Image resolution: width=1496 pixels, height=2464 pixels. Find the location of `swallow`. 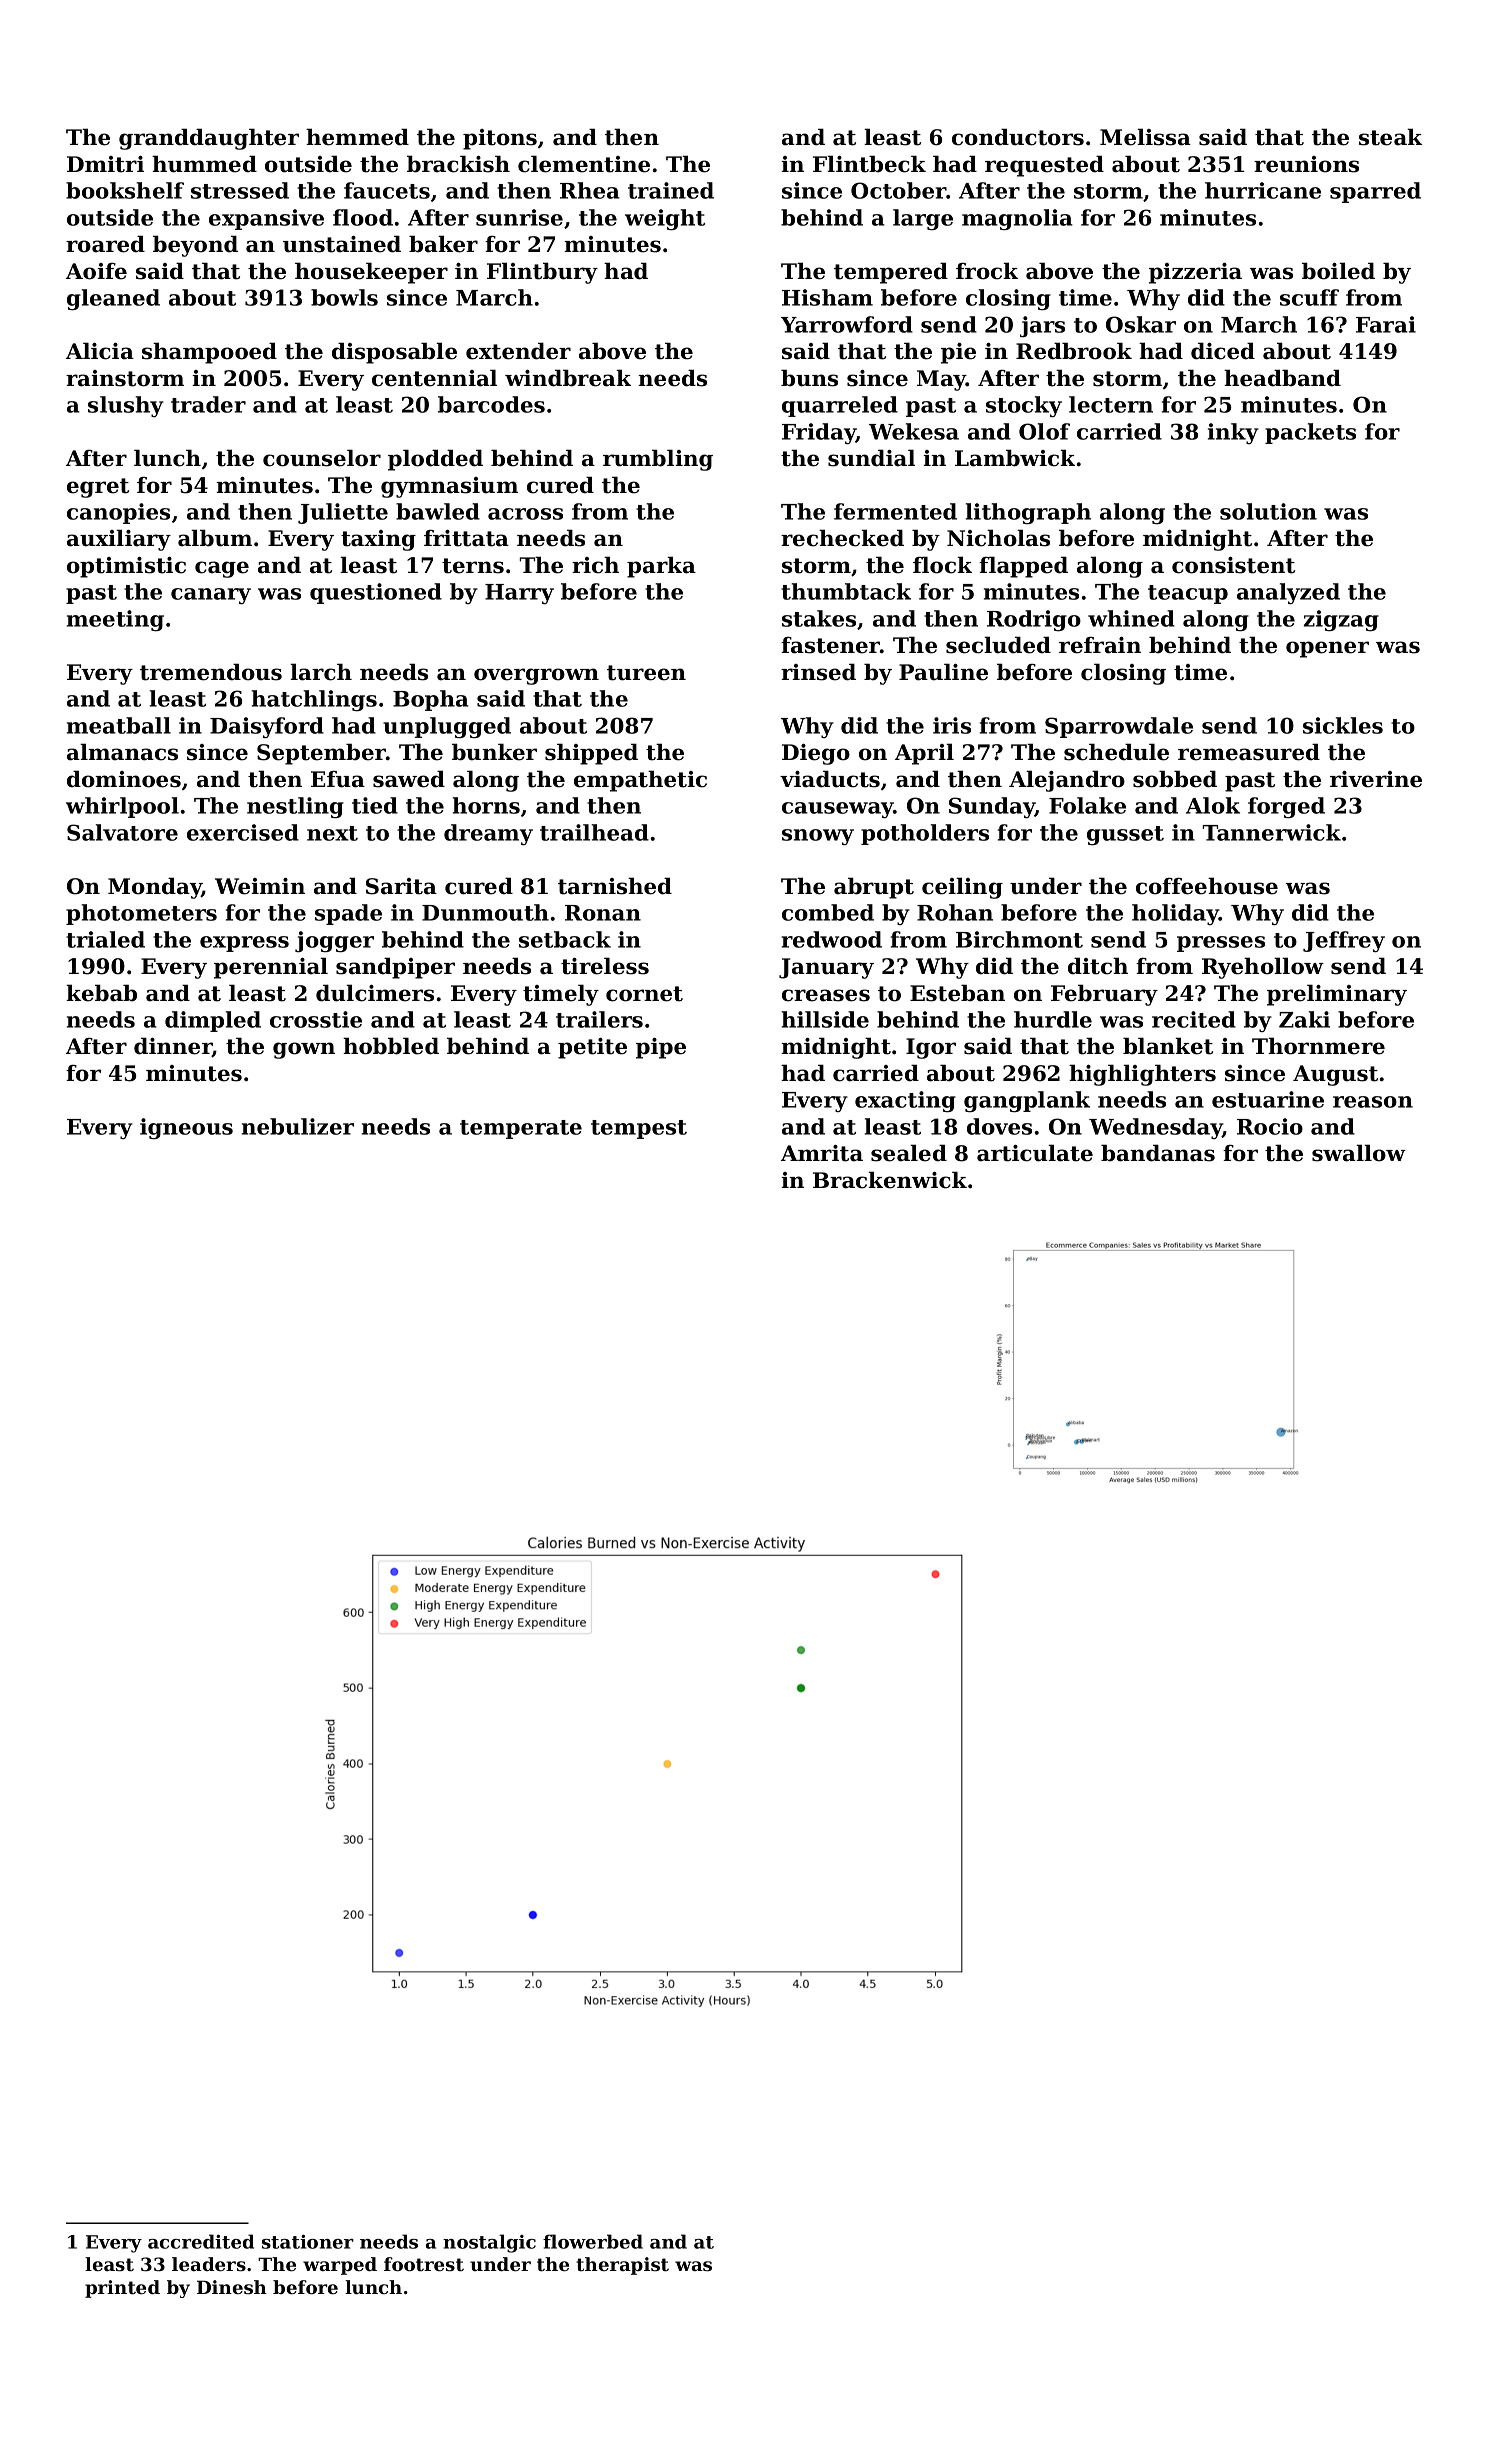

swallow is located at coordinates (1359, 1153).
